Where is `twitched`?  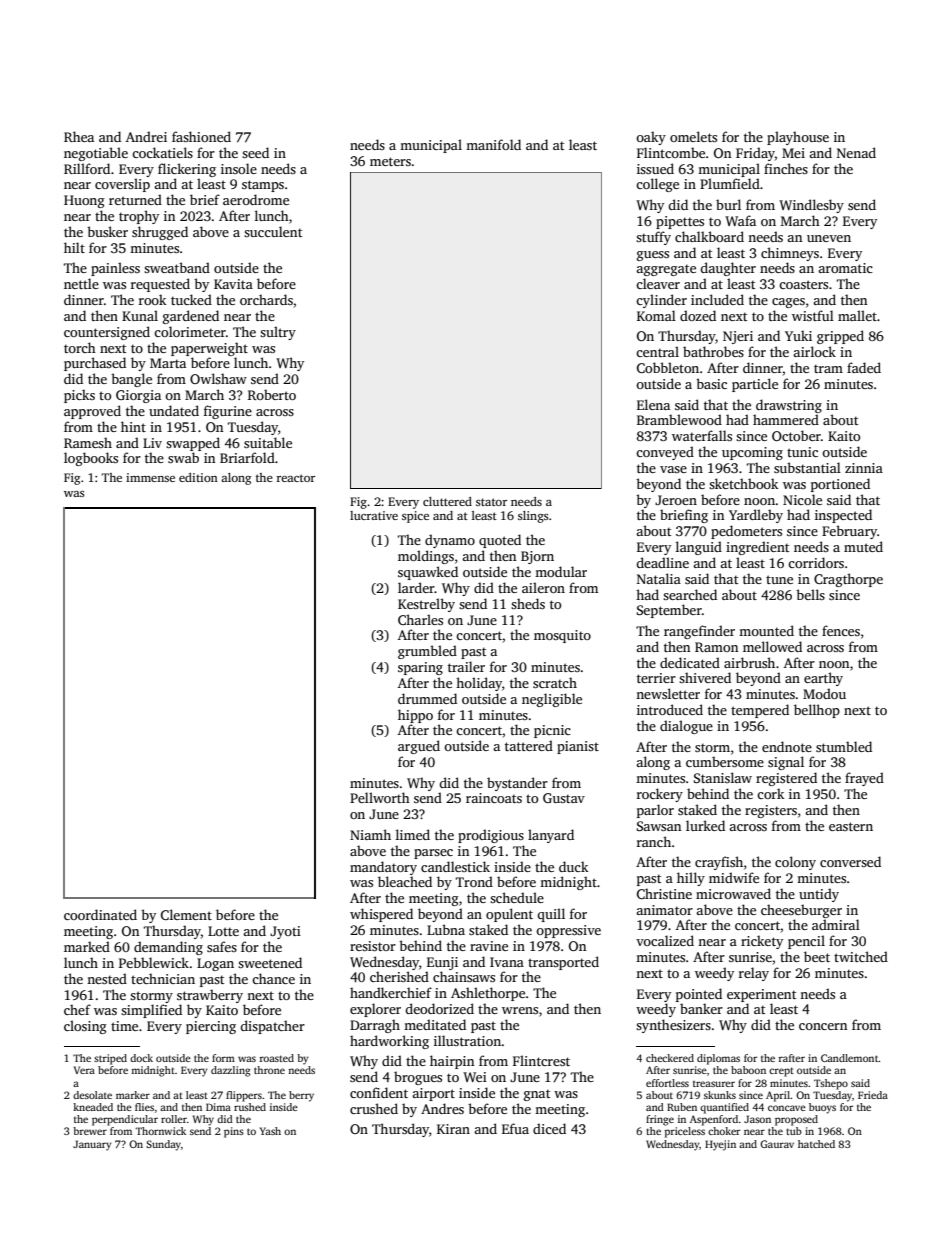
twitched is located at coordinates (861, 956).
